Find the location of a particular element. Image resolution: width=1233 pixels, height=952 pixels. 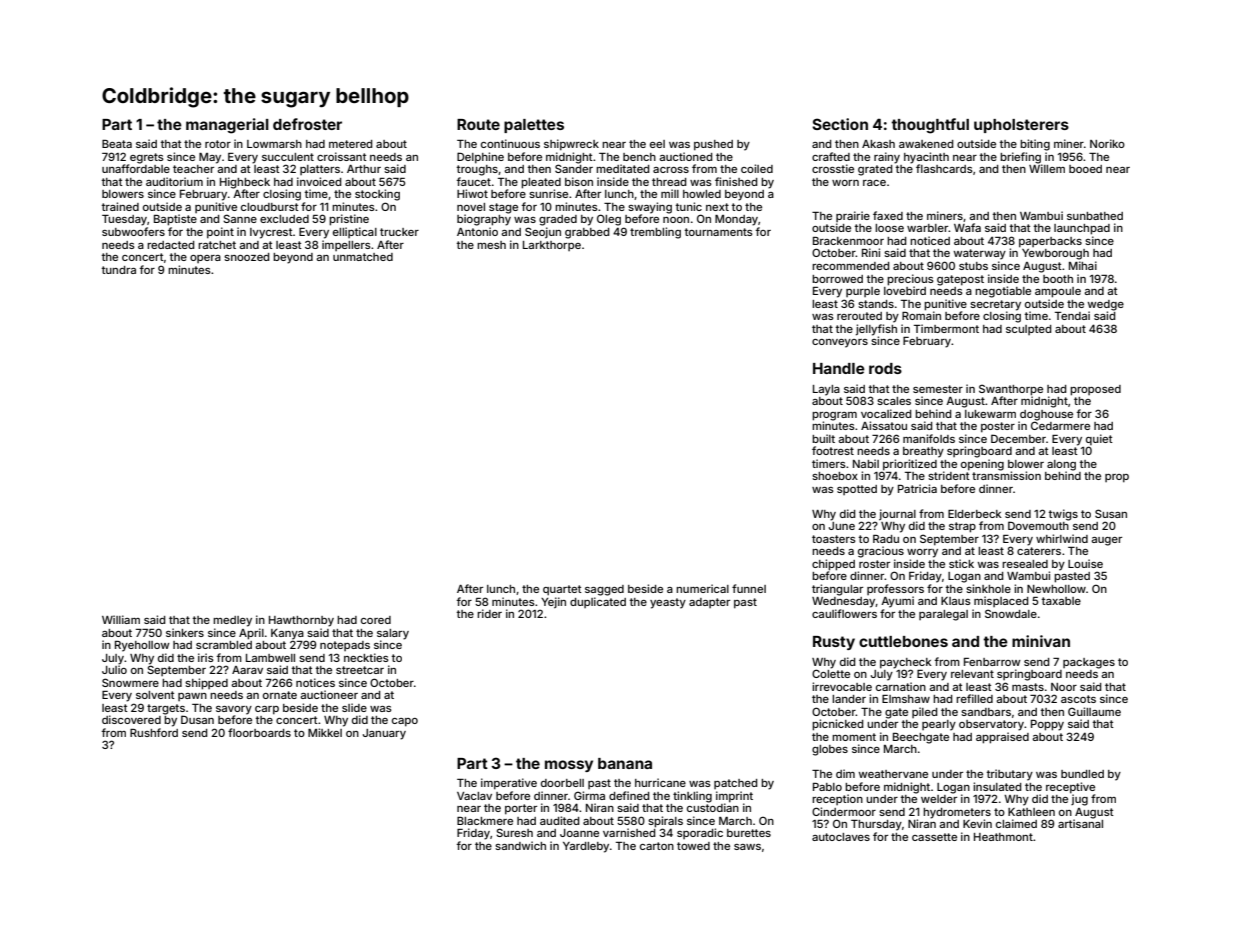

snoozed is located at coordinates (247, 257).
